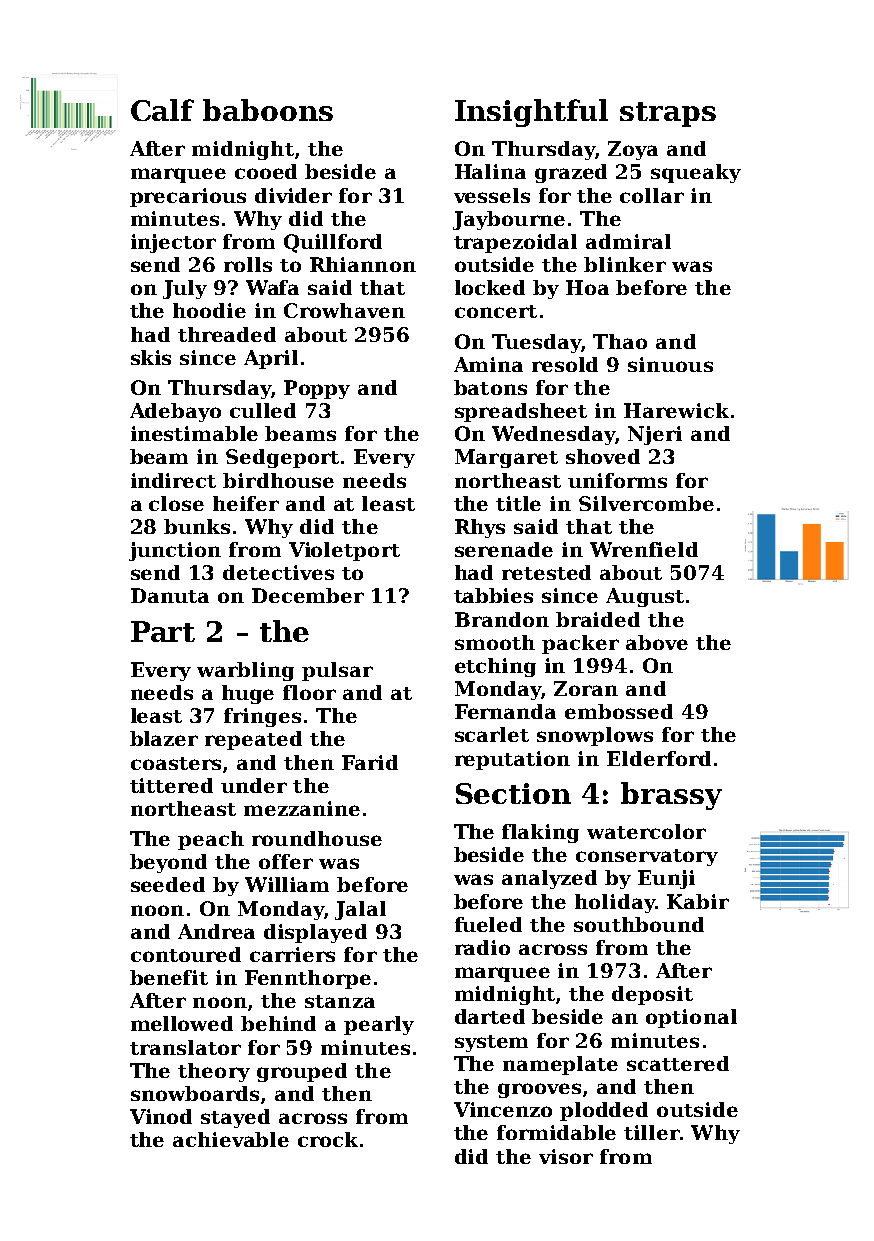  I want to click on flaking, so click(540, 833).
